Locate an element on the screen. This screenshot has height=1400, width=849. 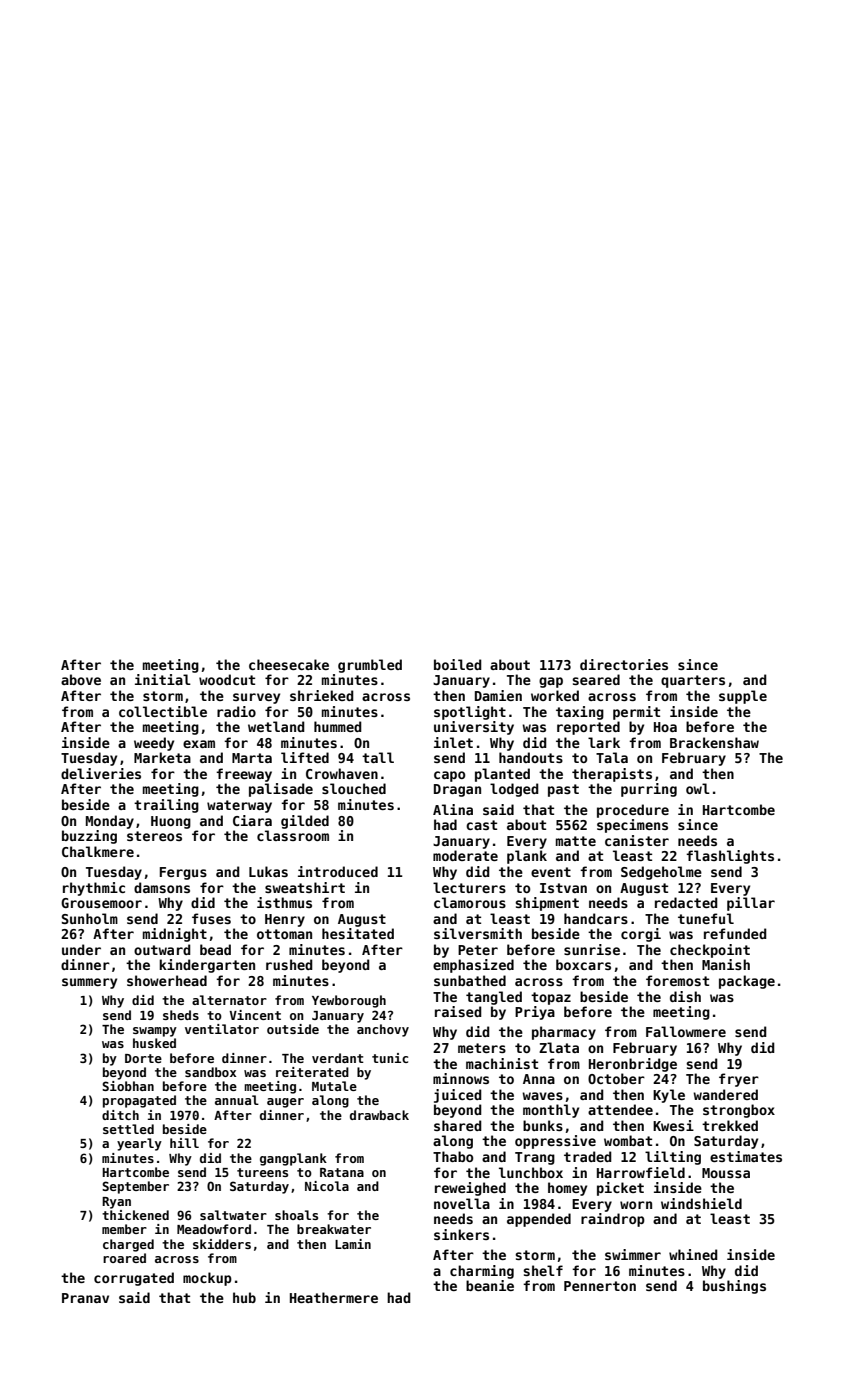
rhythmic is located at coordinates (94, 889).
